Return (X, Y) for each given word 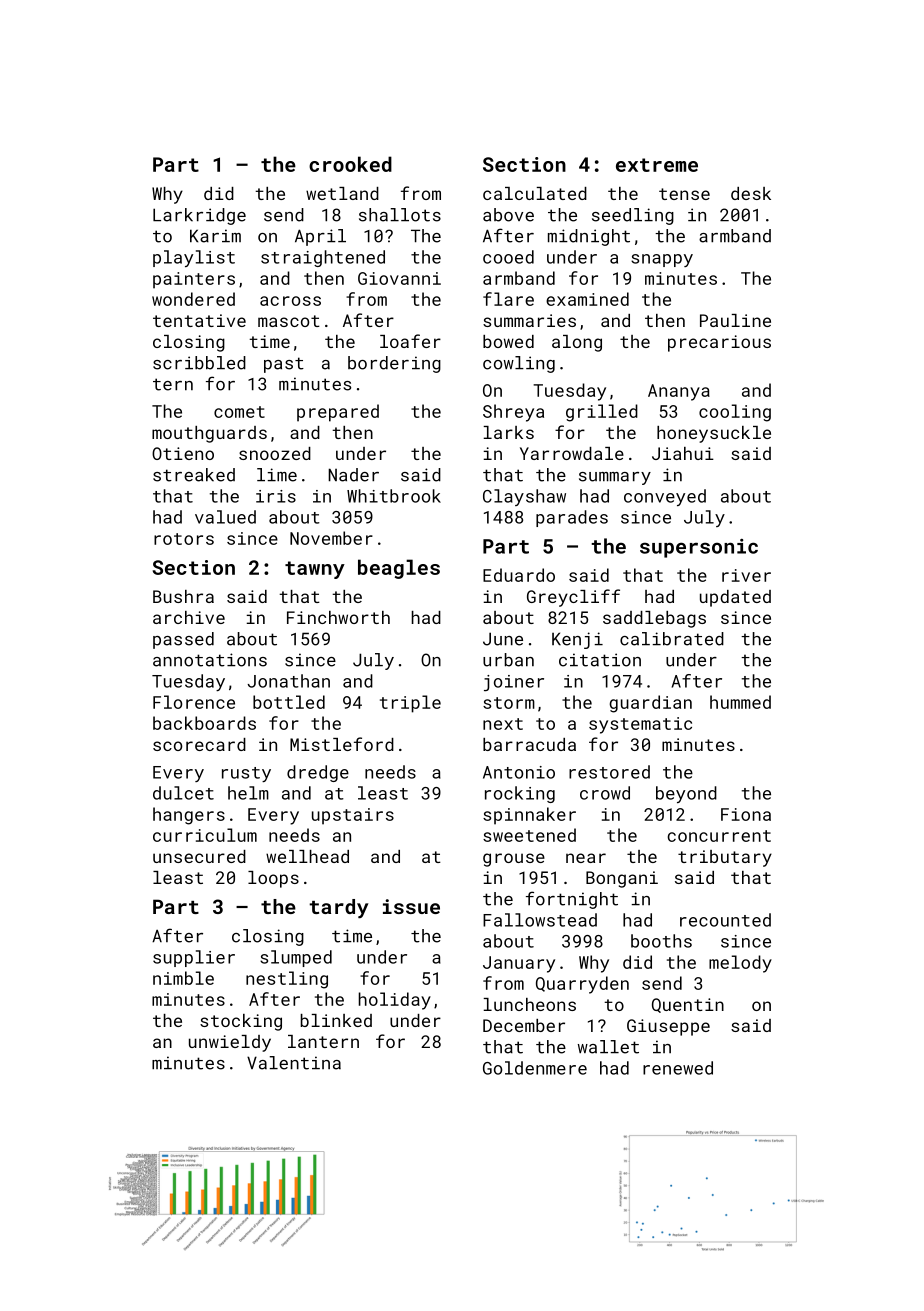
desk (751, 193)
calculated (535, 193)
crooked (350, 164)
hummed (740, 702)
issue (411, 906)
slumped (296, 958)
